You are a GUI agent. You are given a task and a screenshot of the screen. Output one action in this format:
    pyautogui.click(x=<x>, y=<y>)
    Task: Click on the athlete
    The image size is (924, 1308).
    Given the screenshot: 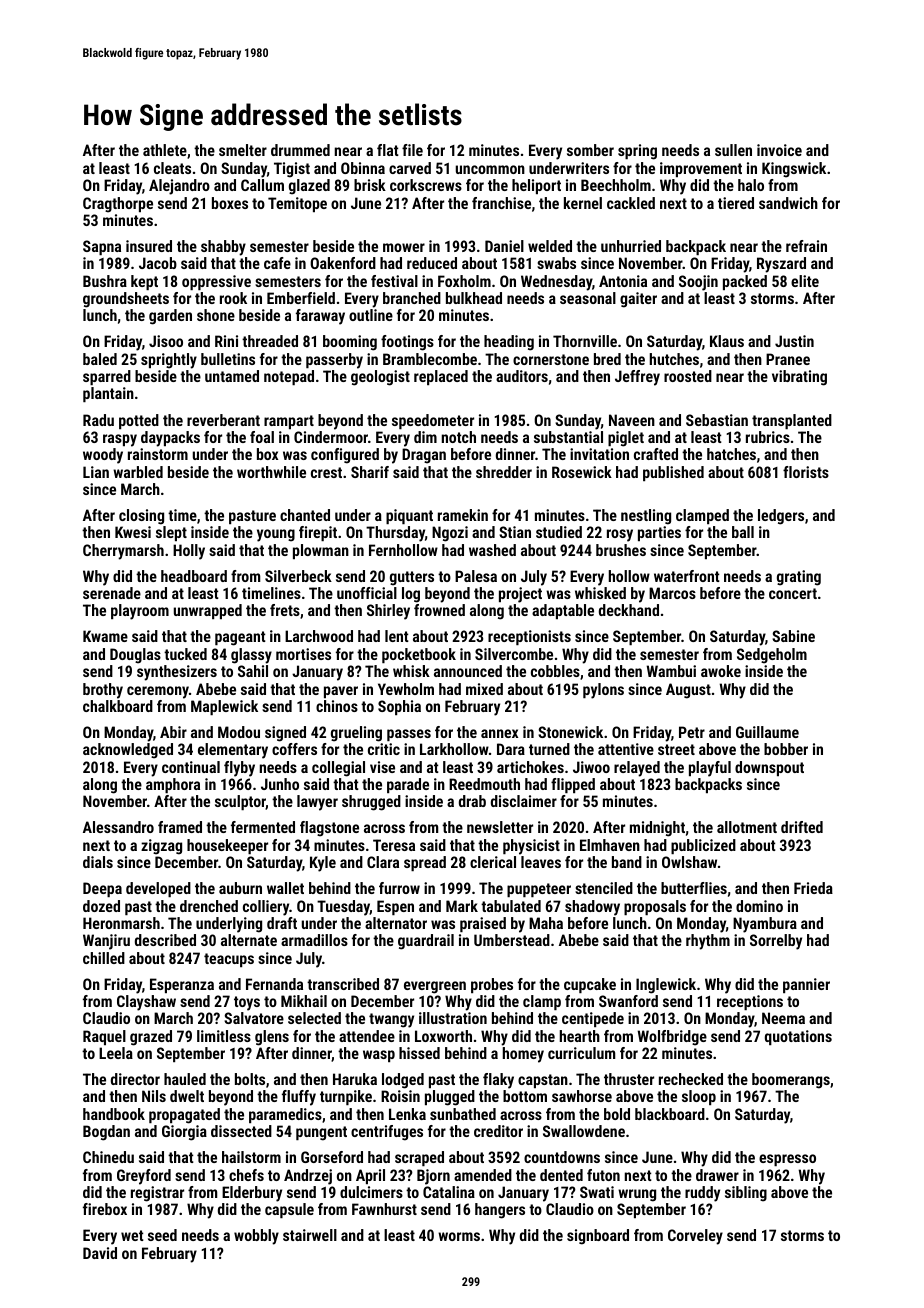 What is the action you would take?
    pyautogui.click(x=165, y=150)
